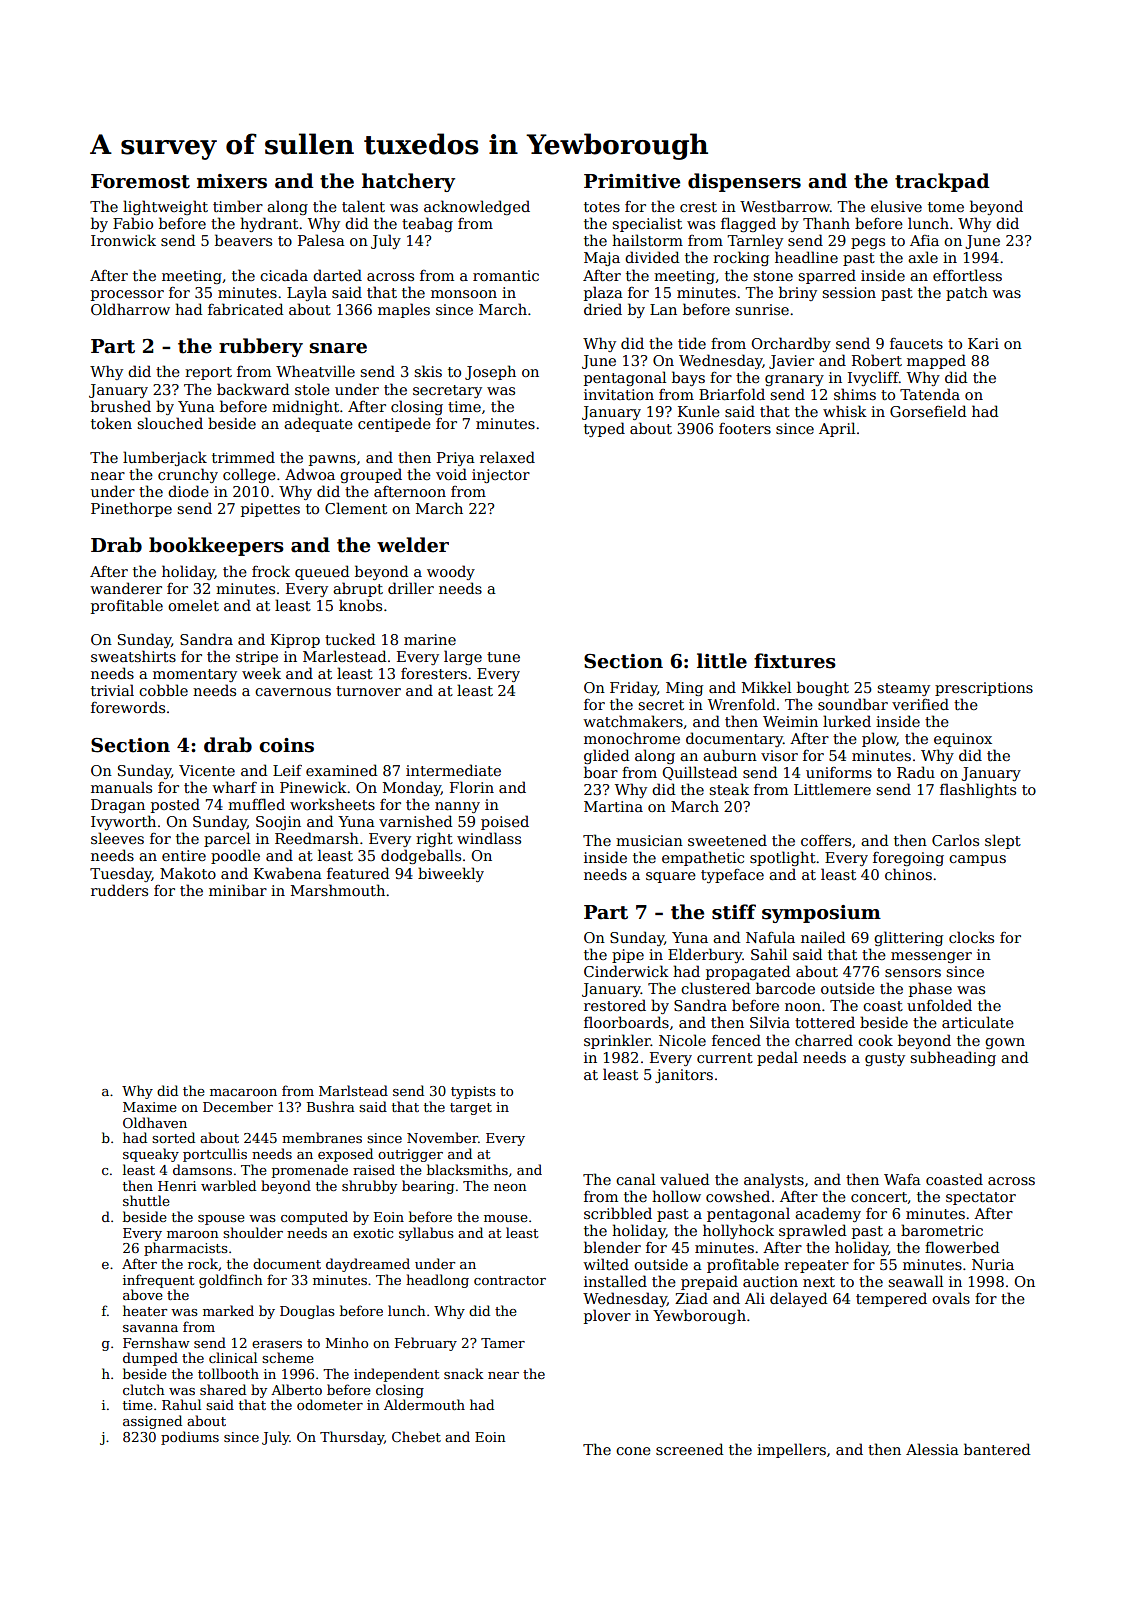 This page has height=1598, width=1130. I want to click on hatchery, so click(408, 182).
